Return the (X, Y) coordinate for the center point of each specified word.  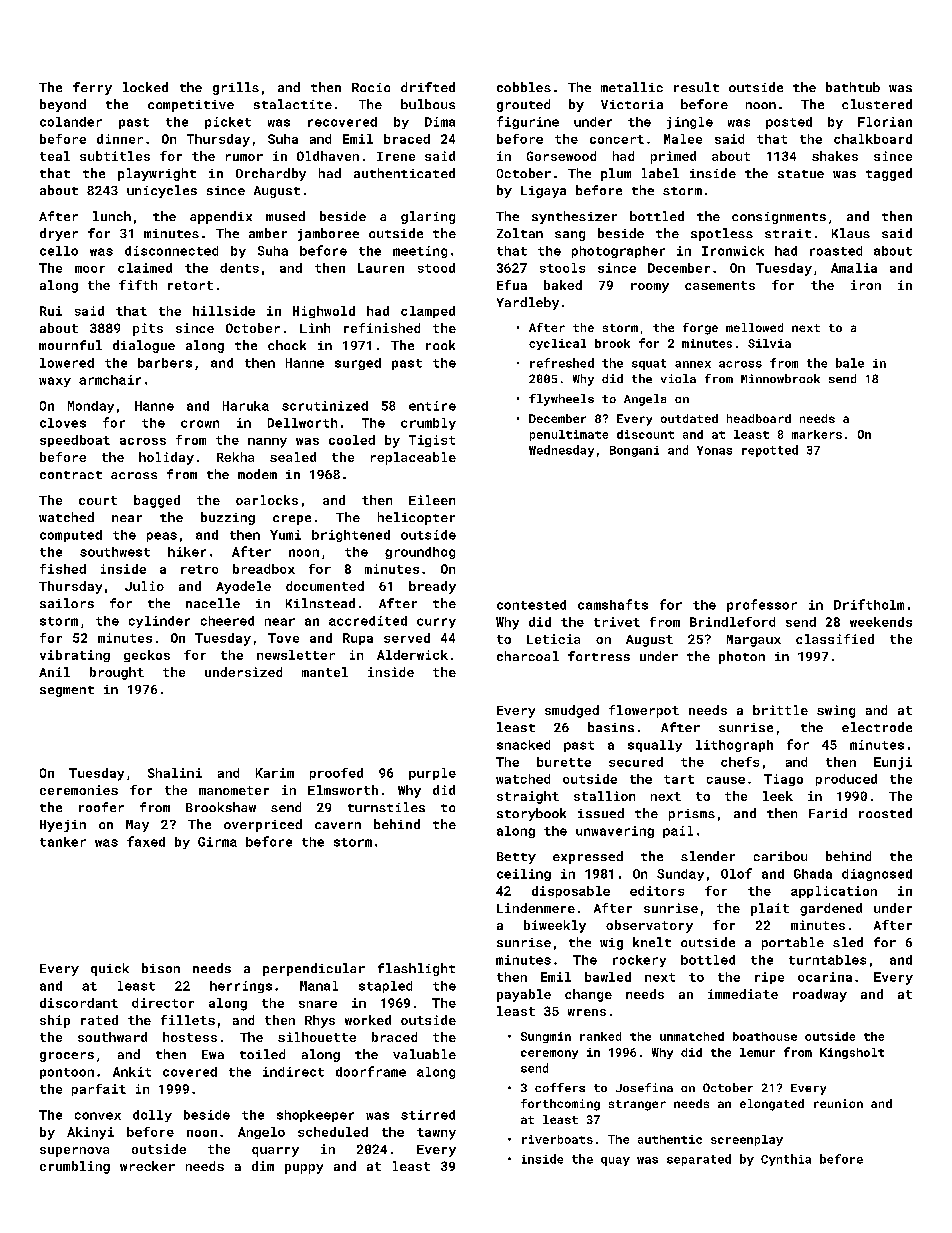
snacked (523, 745)
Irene (396, 156)
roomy (650, 288)
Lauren (381, 268)
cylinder (159, 622)
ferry (92, 88)
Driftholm (869, 604)
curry (436, 623)
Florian (885, 122)
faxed (146, 841)
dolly (152, 1116)
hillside (224, 311)
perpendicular (314, 969)
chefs (740, 762)
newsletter (296, 655)
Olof (736, 873)
